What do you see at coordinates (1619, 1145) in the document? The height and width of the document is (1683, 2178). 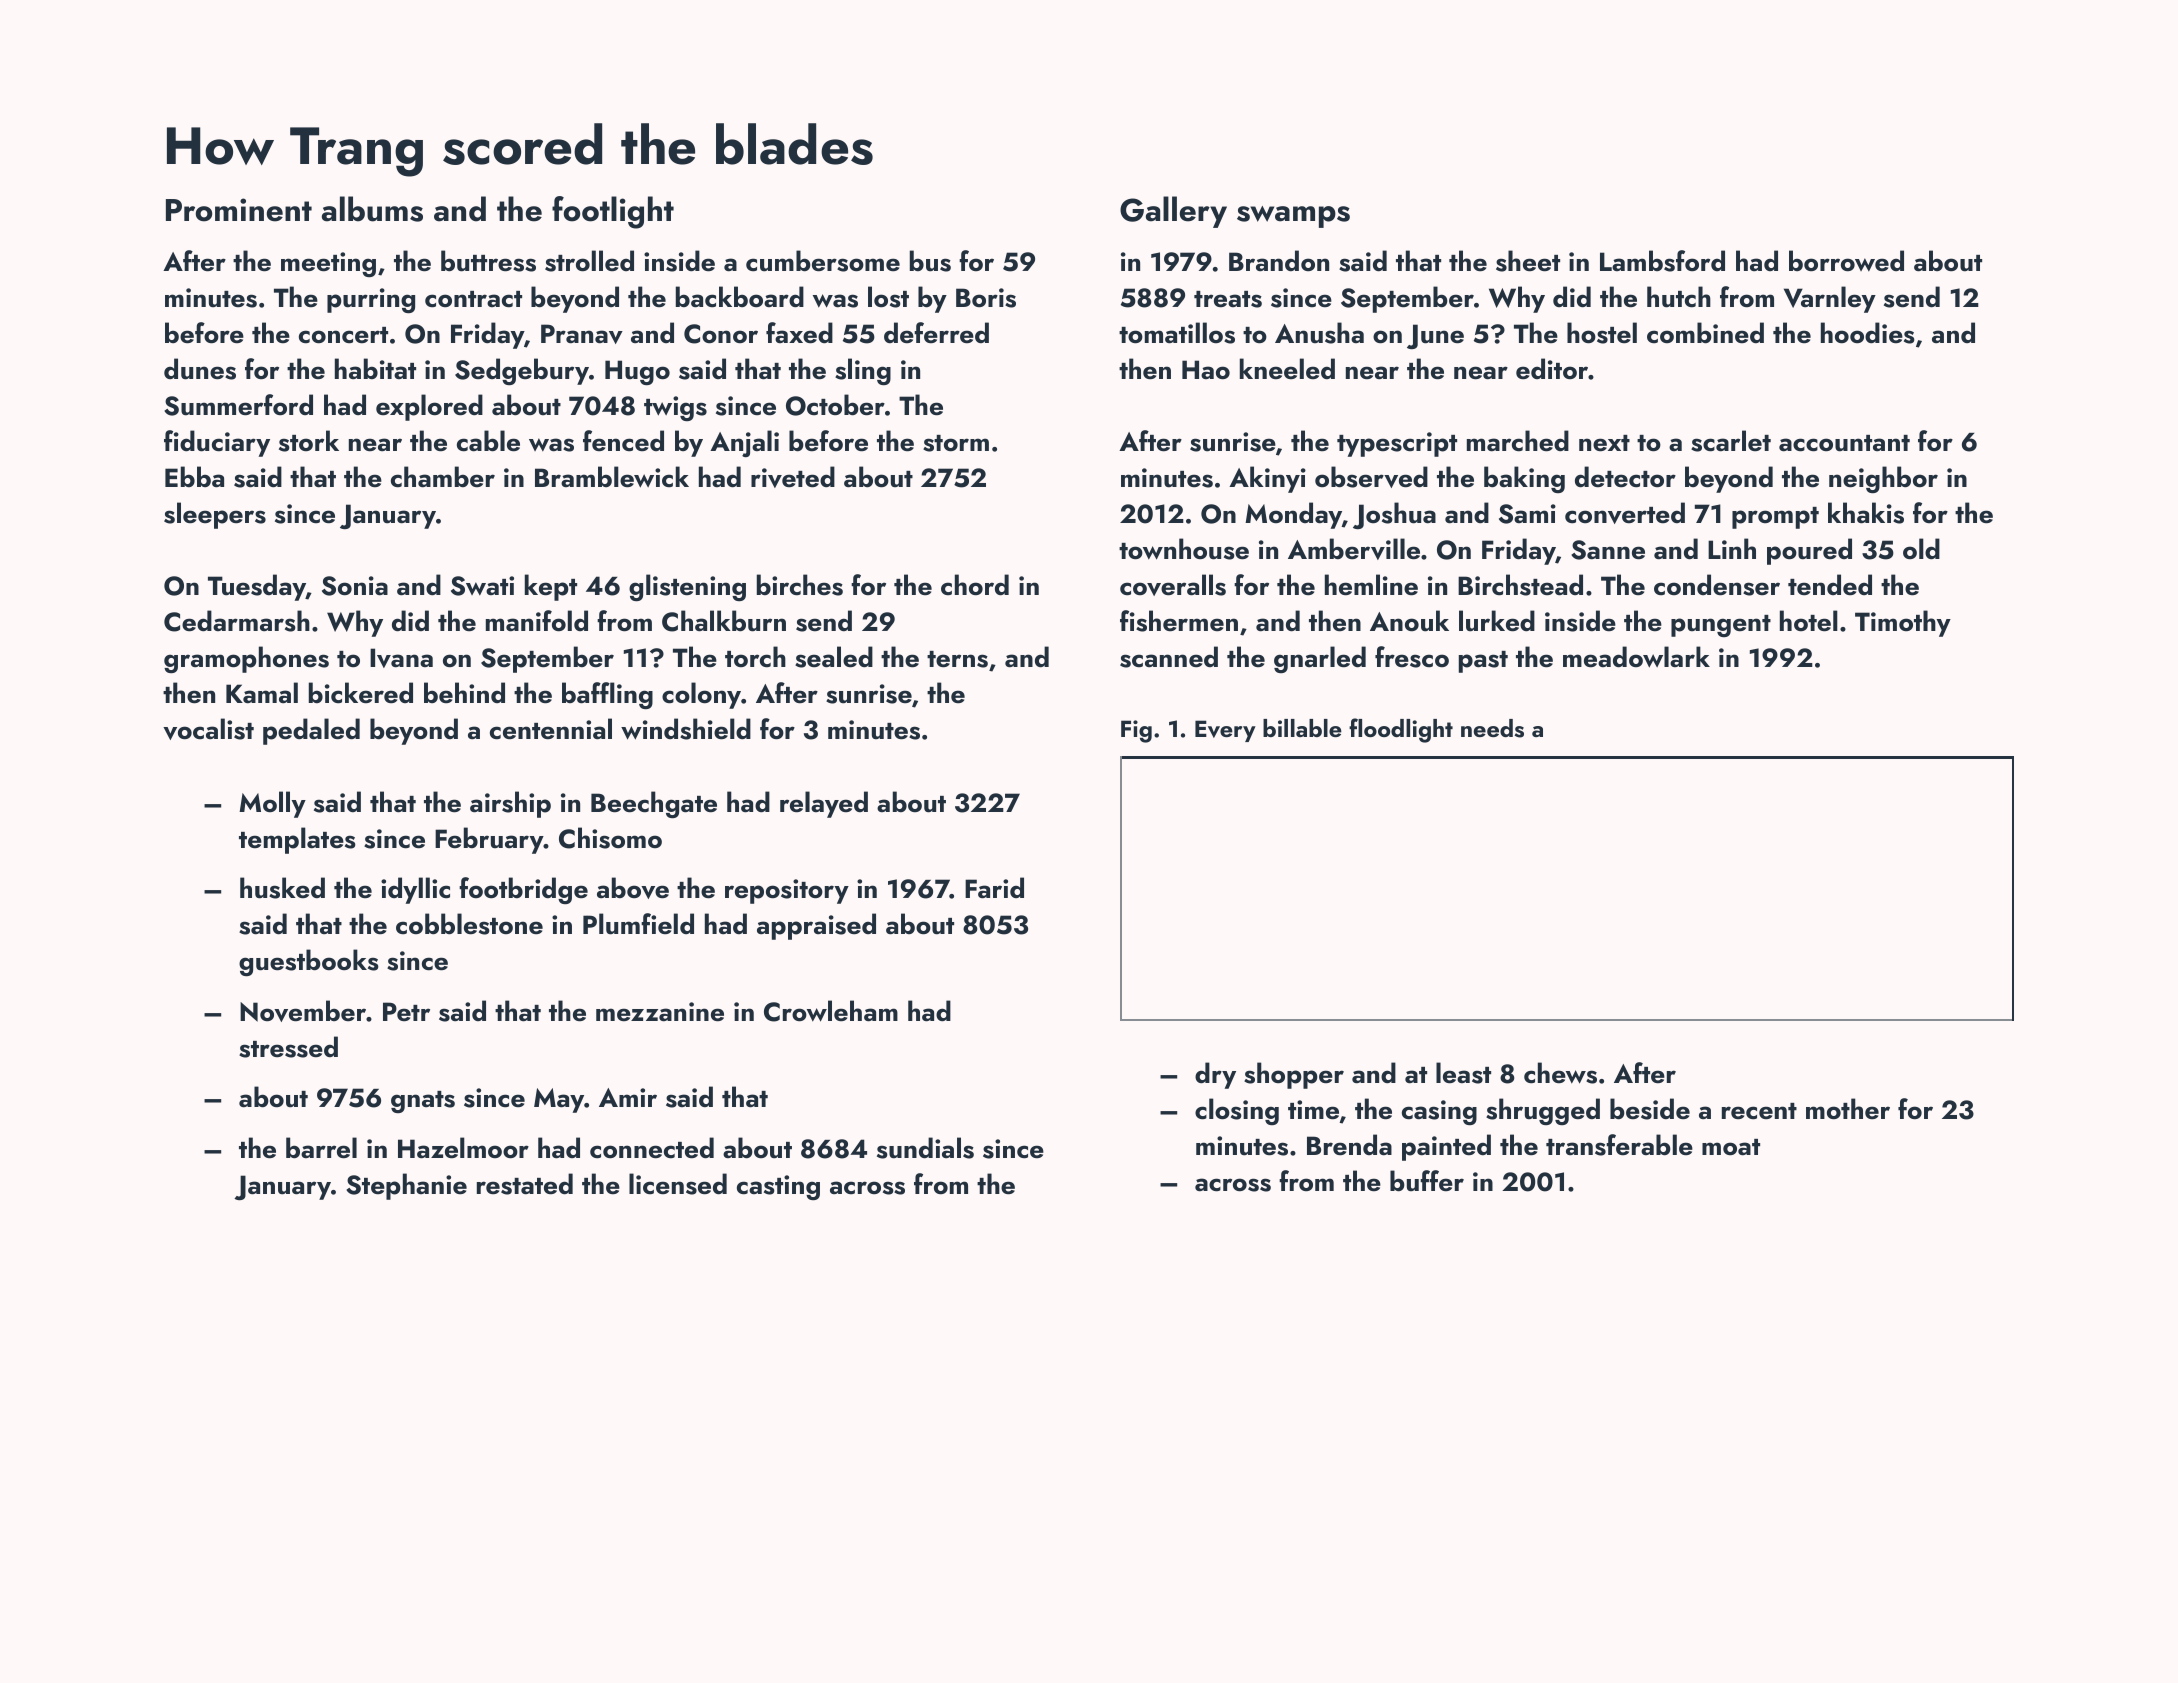 I see `transferable` at bounding box center [1619, 1145].
